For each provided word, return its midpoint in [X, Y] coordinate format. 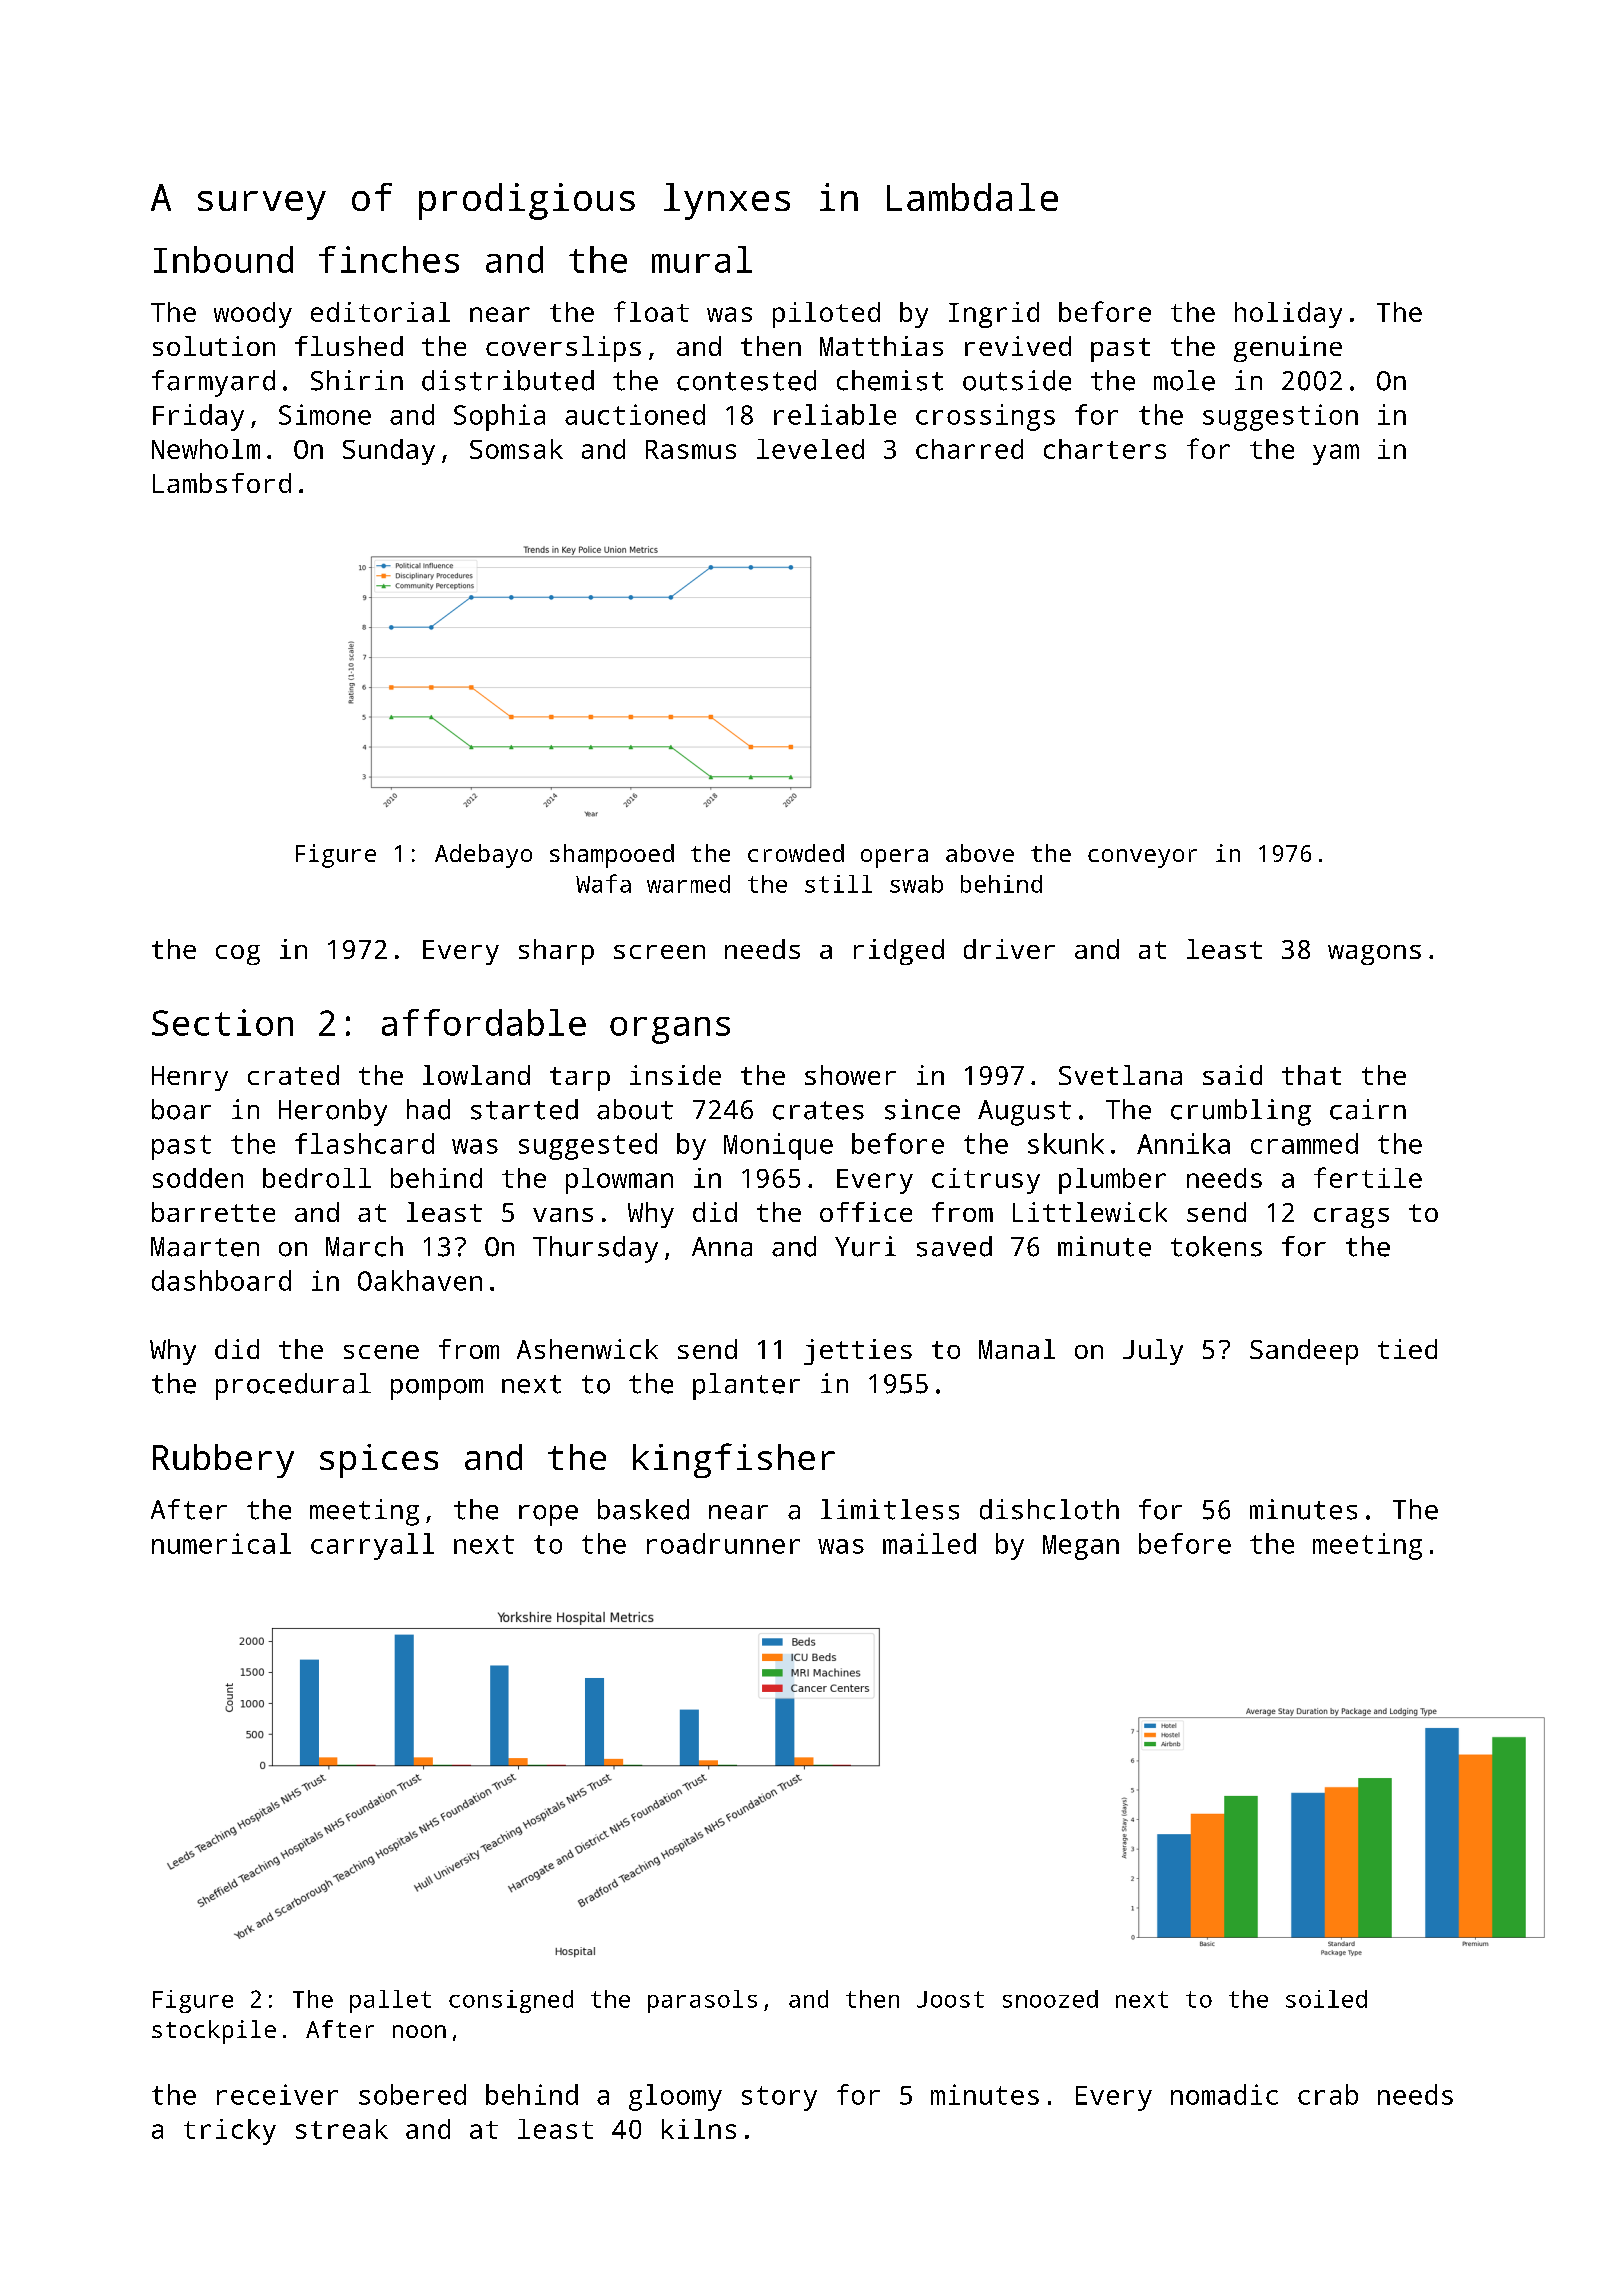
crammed [1304, 1143]
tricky [230, 2132]
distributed [508, 380]
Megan [1081, 1547]
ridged [899, 952]
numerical [221, 1543]
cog [238, 955]
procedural [293, 1386]
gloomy [675, 2097]
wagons [1374, 955]
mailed [929, 1543]
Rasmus [691, 449]
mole [1184, 380]
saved [954, 1246]
